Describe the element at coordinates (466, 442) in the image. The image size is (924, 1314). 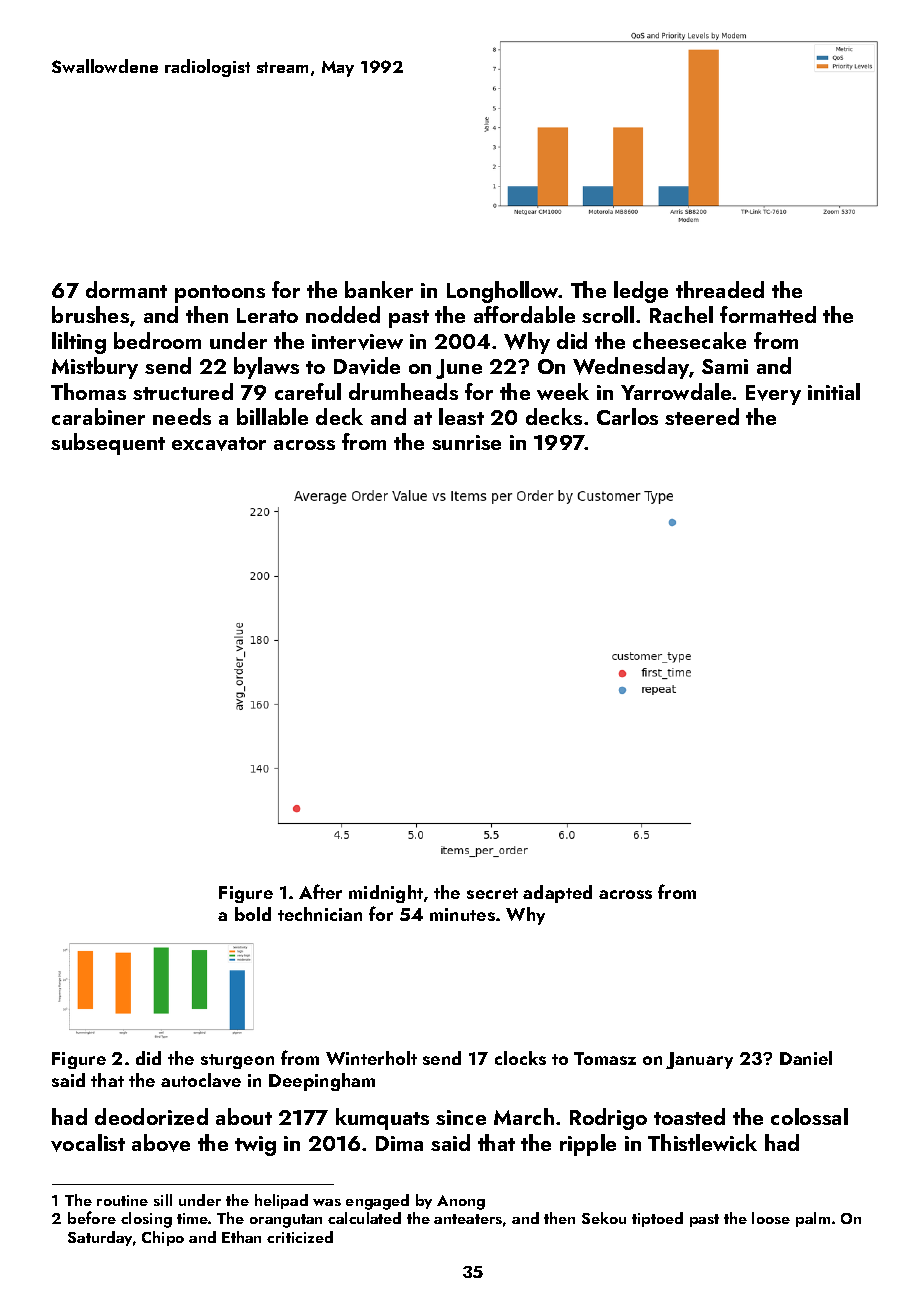
I see `sunrise` at that location.
